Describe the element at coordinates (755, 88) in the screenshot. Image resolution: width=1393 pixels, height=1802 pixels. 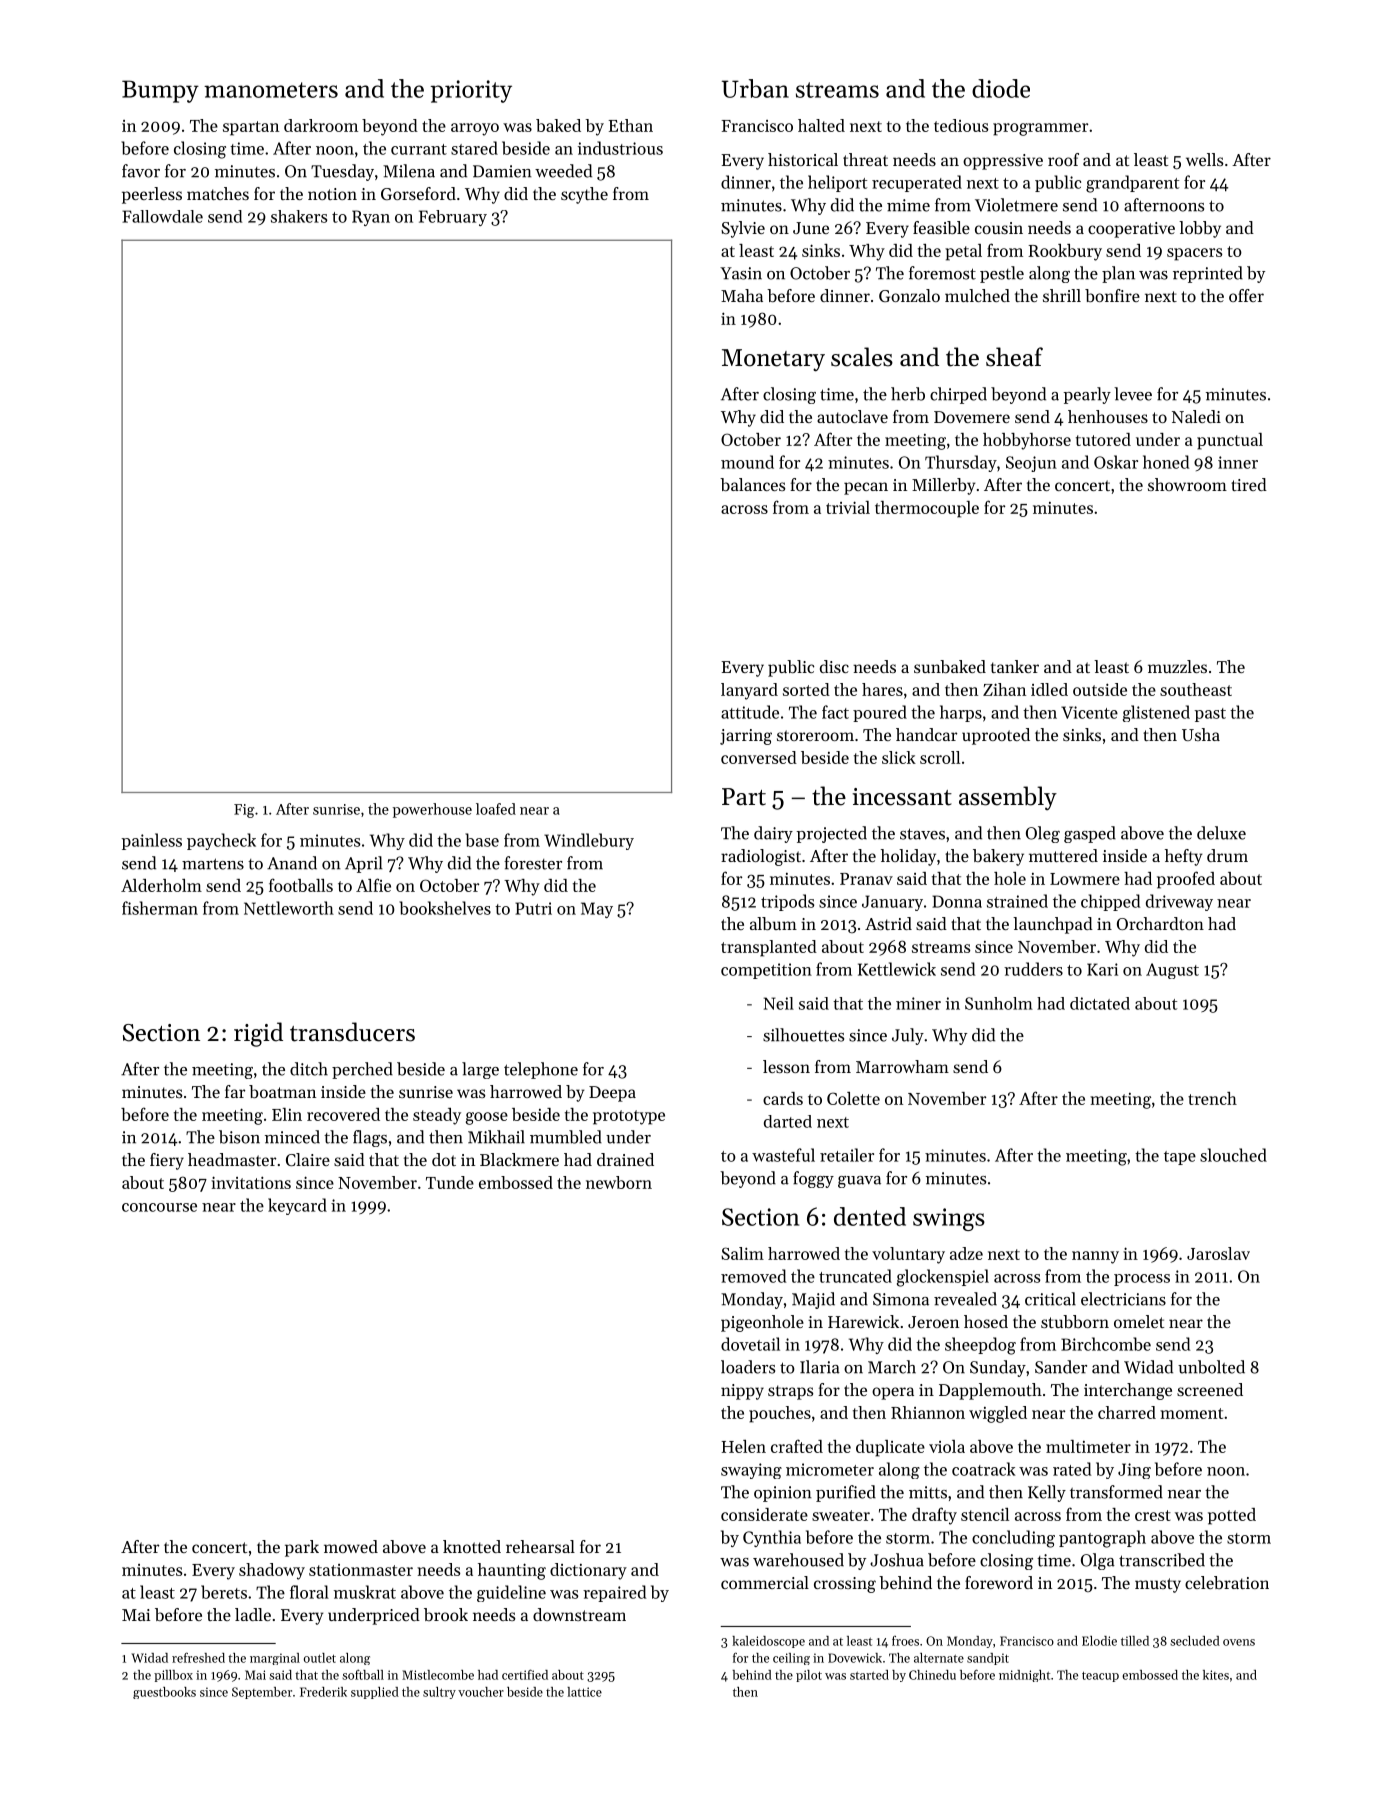
I see `Urban` at that location.
